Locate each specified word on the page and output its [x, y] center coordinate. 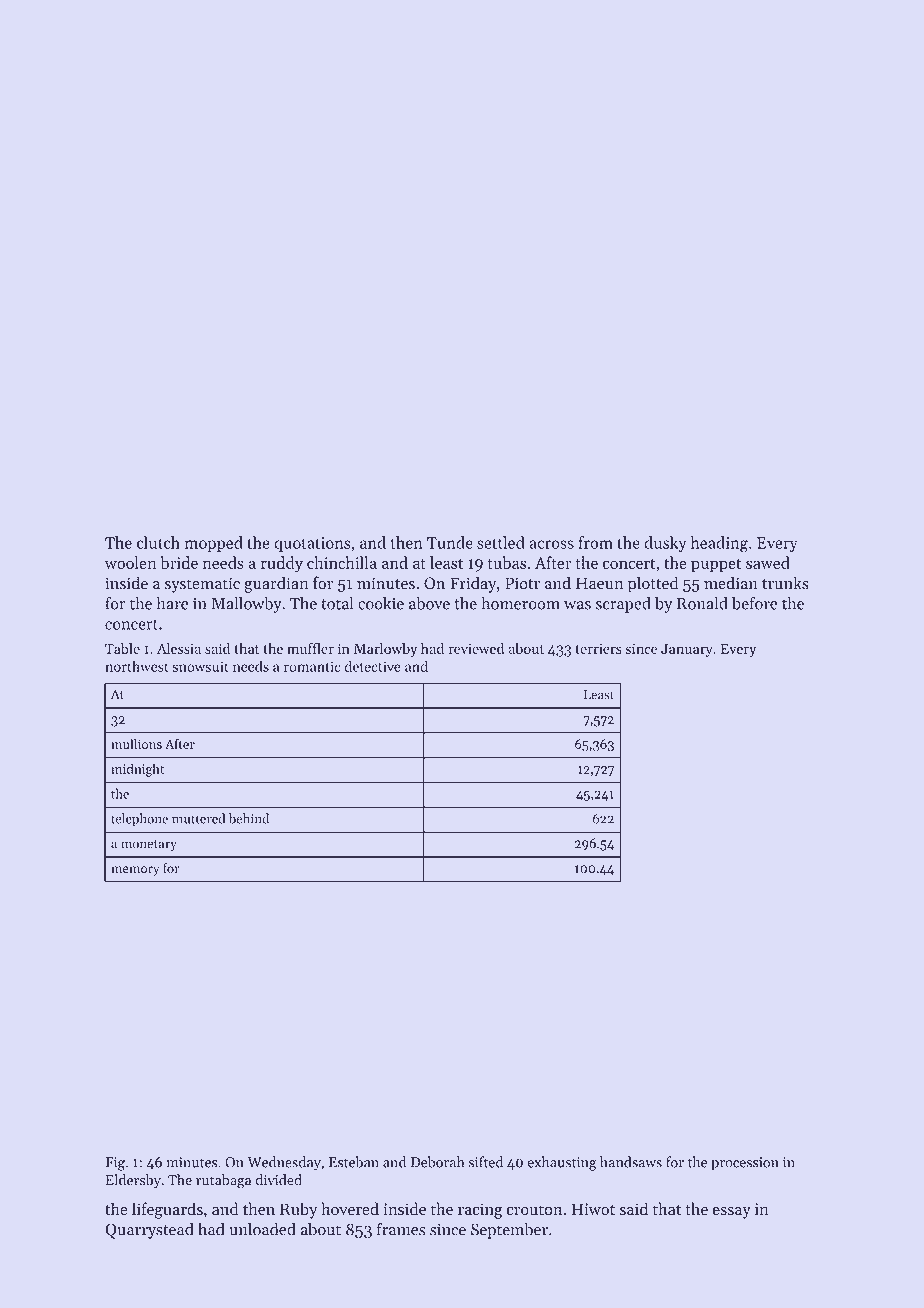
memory [135, 871]
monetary [149, 845]
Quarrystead [149, 1230]
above [429, 603]
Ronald [702, 603]
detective [373, 666]
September [509, 1230]
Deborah [437, 1162]
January [687, 650]
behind [249, 818]
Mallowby [247, 605]
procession [745, 1164]
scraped [623, 605]
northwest [137, 666]
